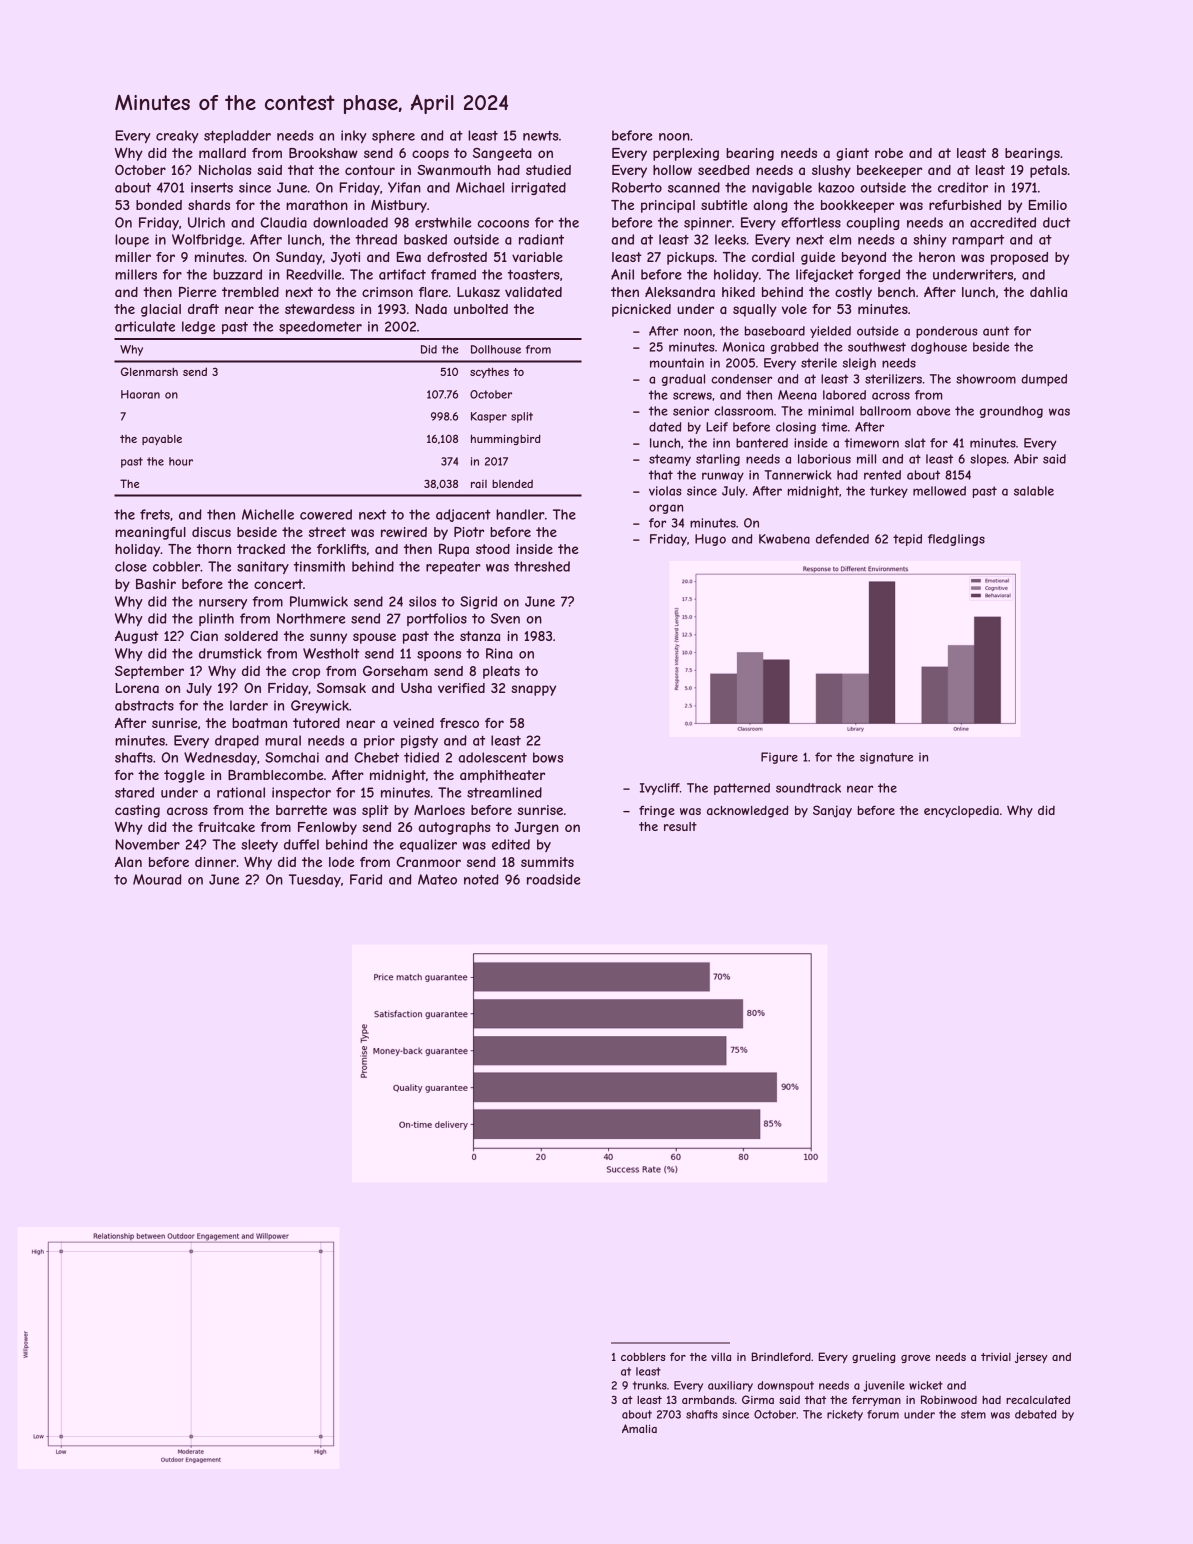  What do you see at coordinates (177, 136) in the image?
I see `creaky` at bounding box center [177, 136].
